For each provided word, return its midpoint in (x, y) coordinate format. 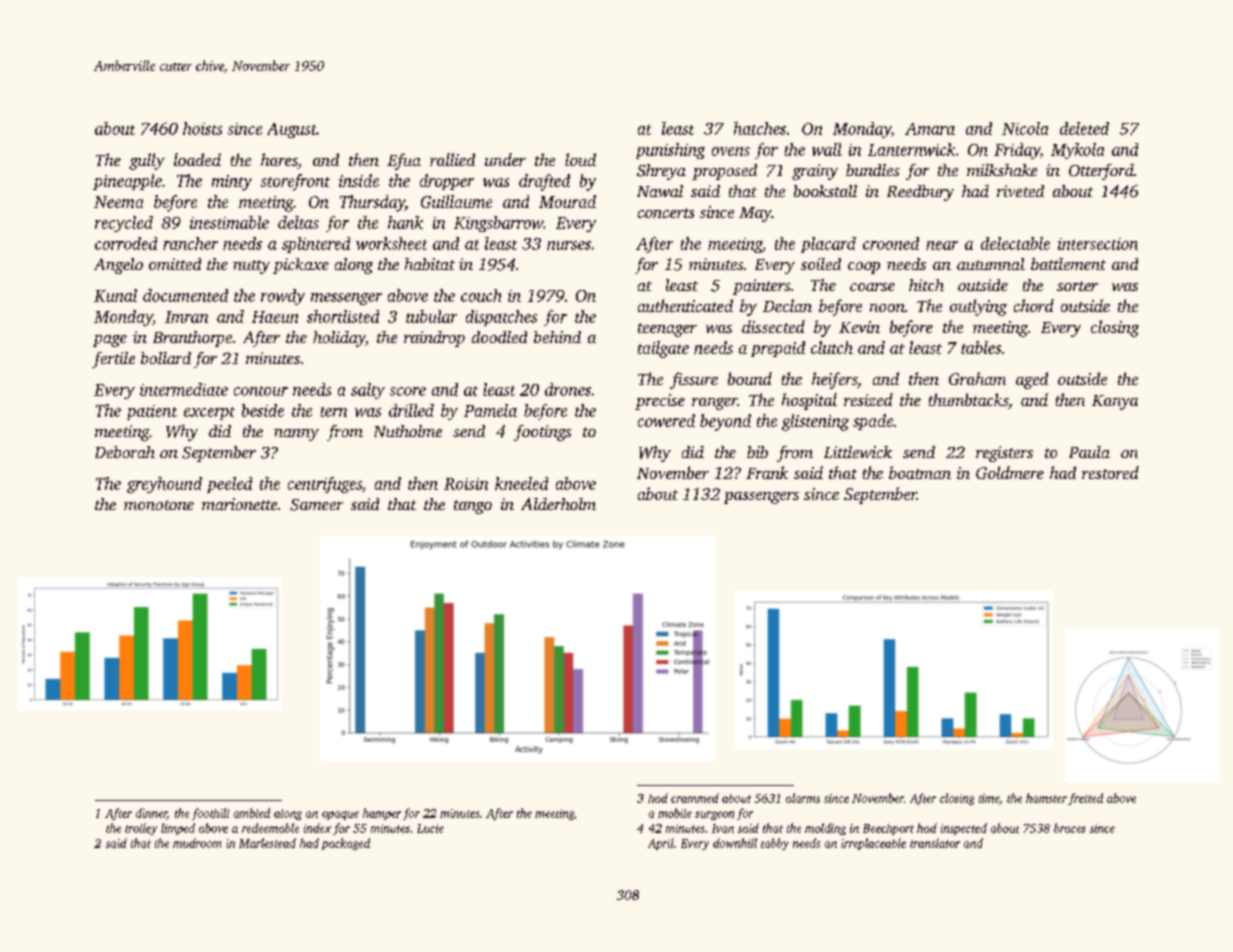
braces (1070, 828)
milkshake (1002, 170)
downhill (735, 843)
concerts (666, 213)
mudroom (197, 843)
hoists (202, 128)
